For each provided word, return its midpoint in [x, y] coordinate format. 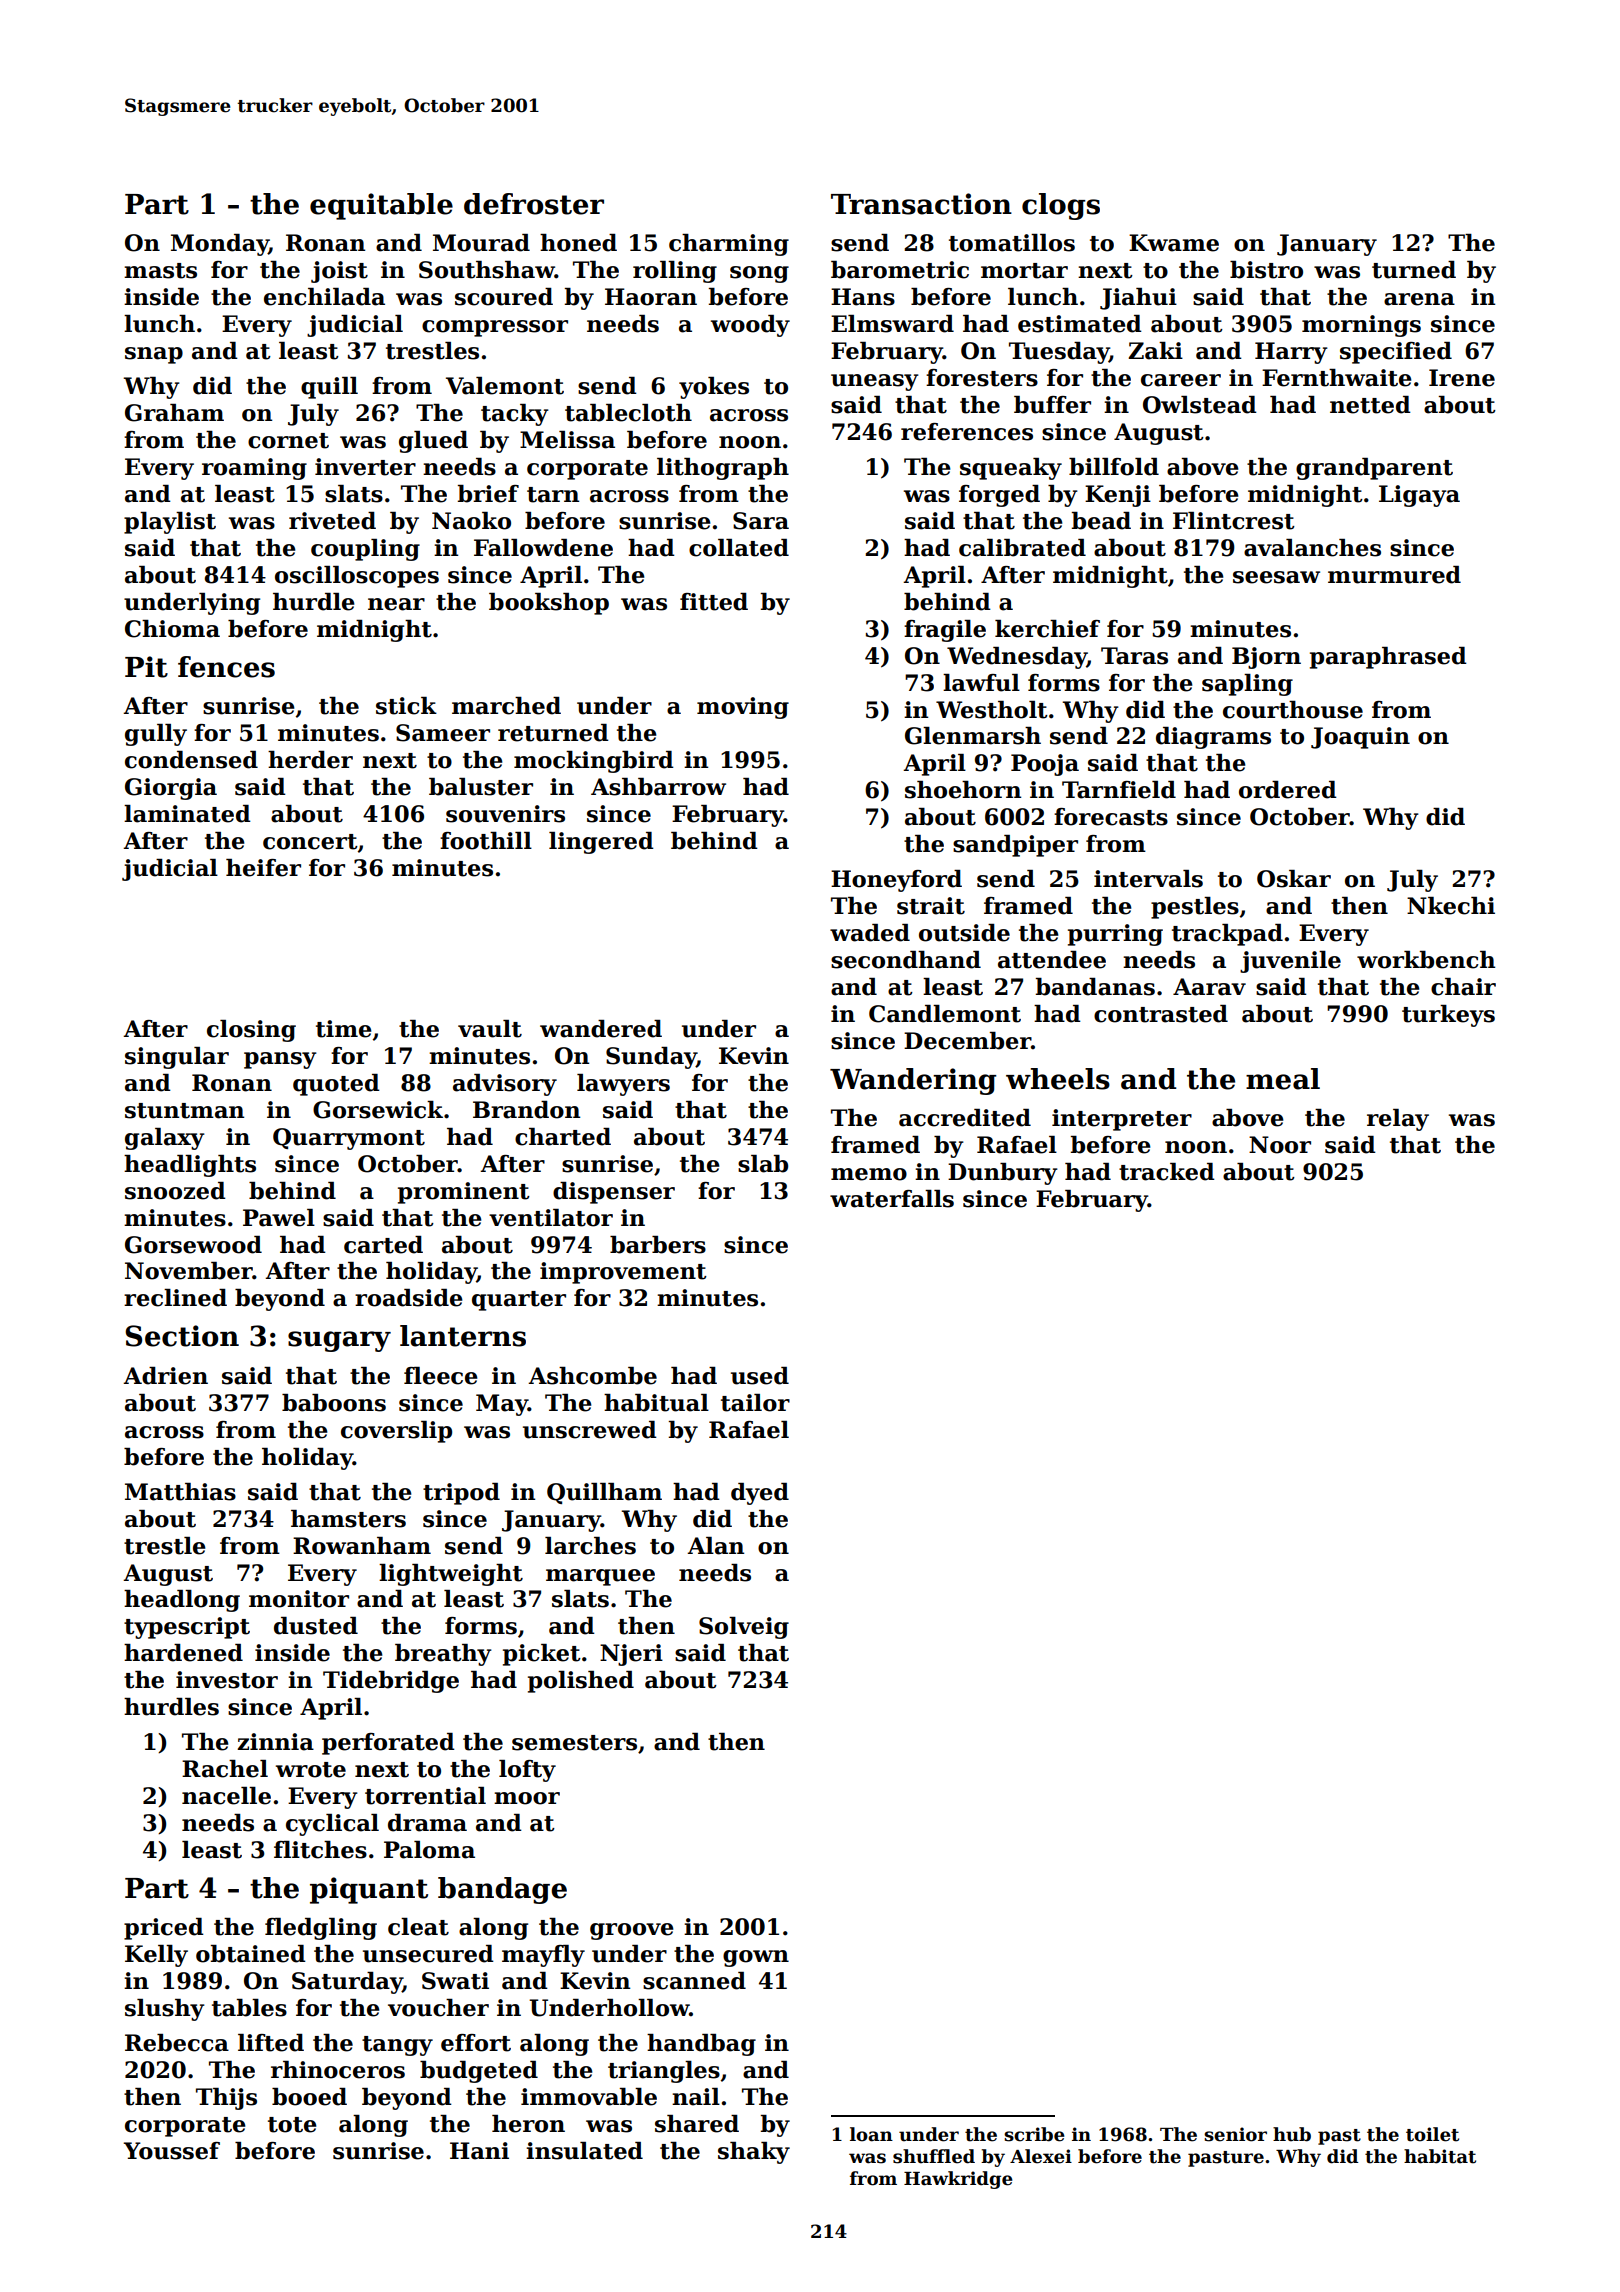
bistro [1266, 270]
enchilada [324, 297]
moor [527, 1798]
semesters [574, 1743]
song [759, 274]
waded [870, 933]
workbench [1426, 960]
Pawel [279, 1218]
